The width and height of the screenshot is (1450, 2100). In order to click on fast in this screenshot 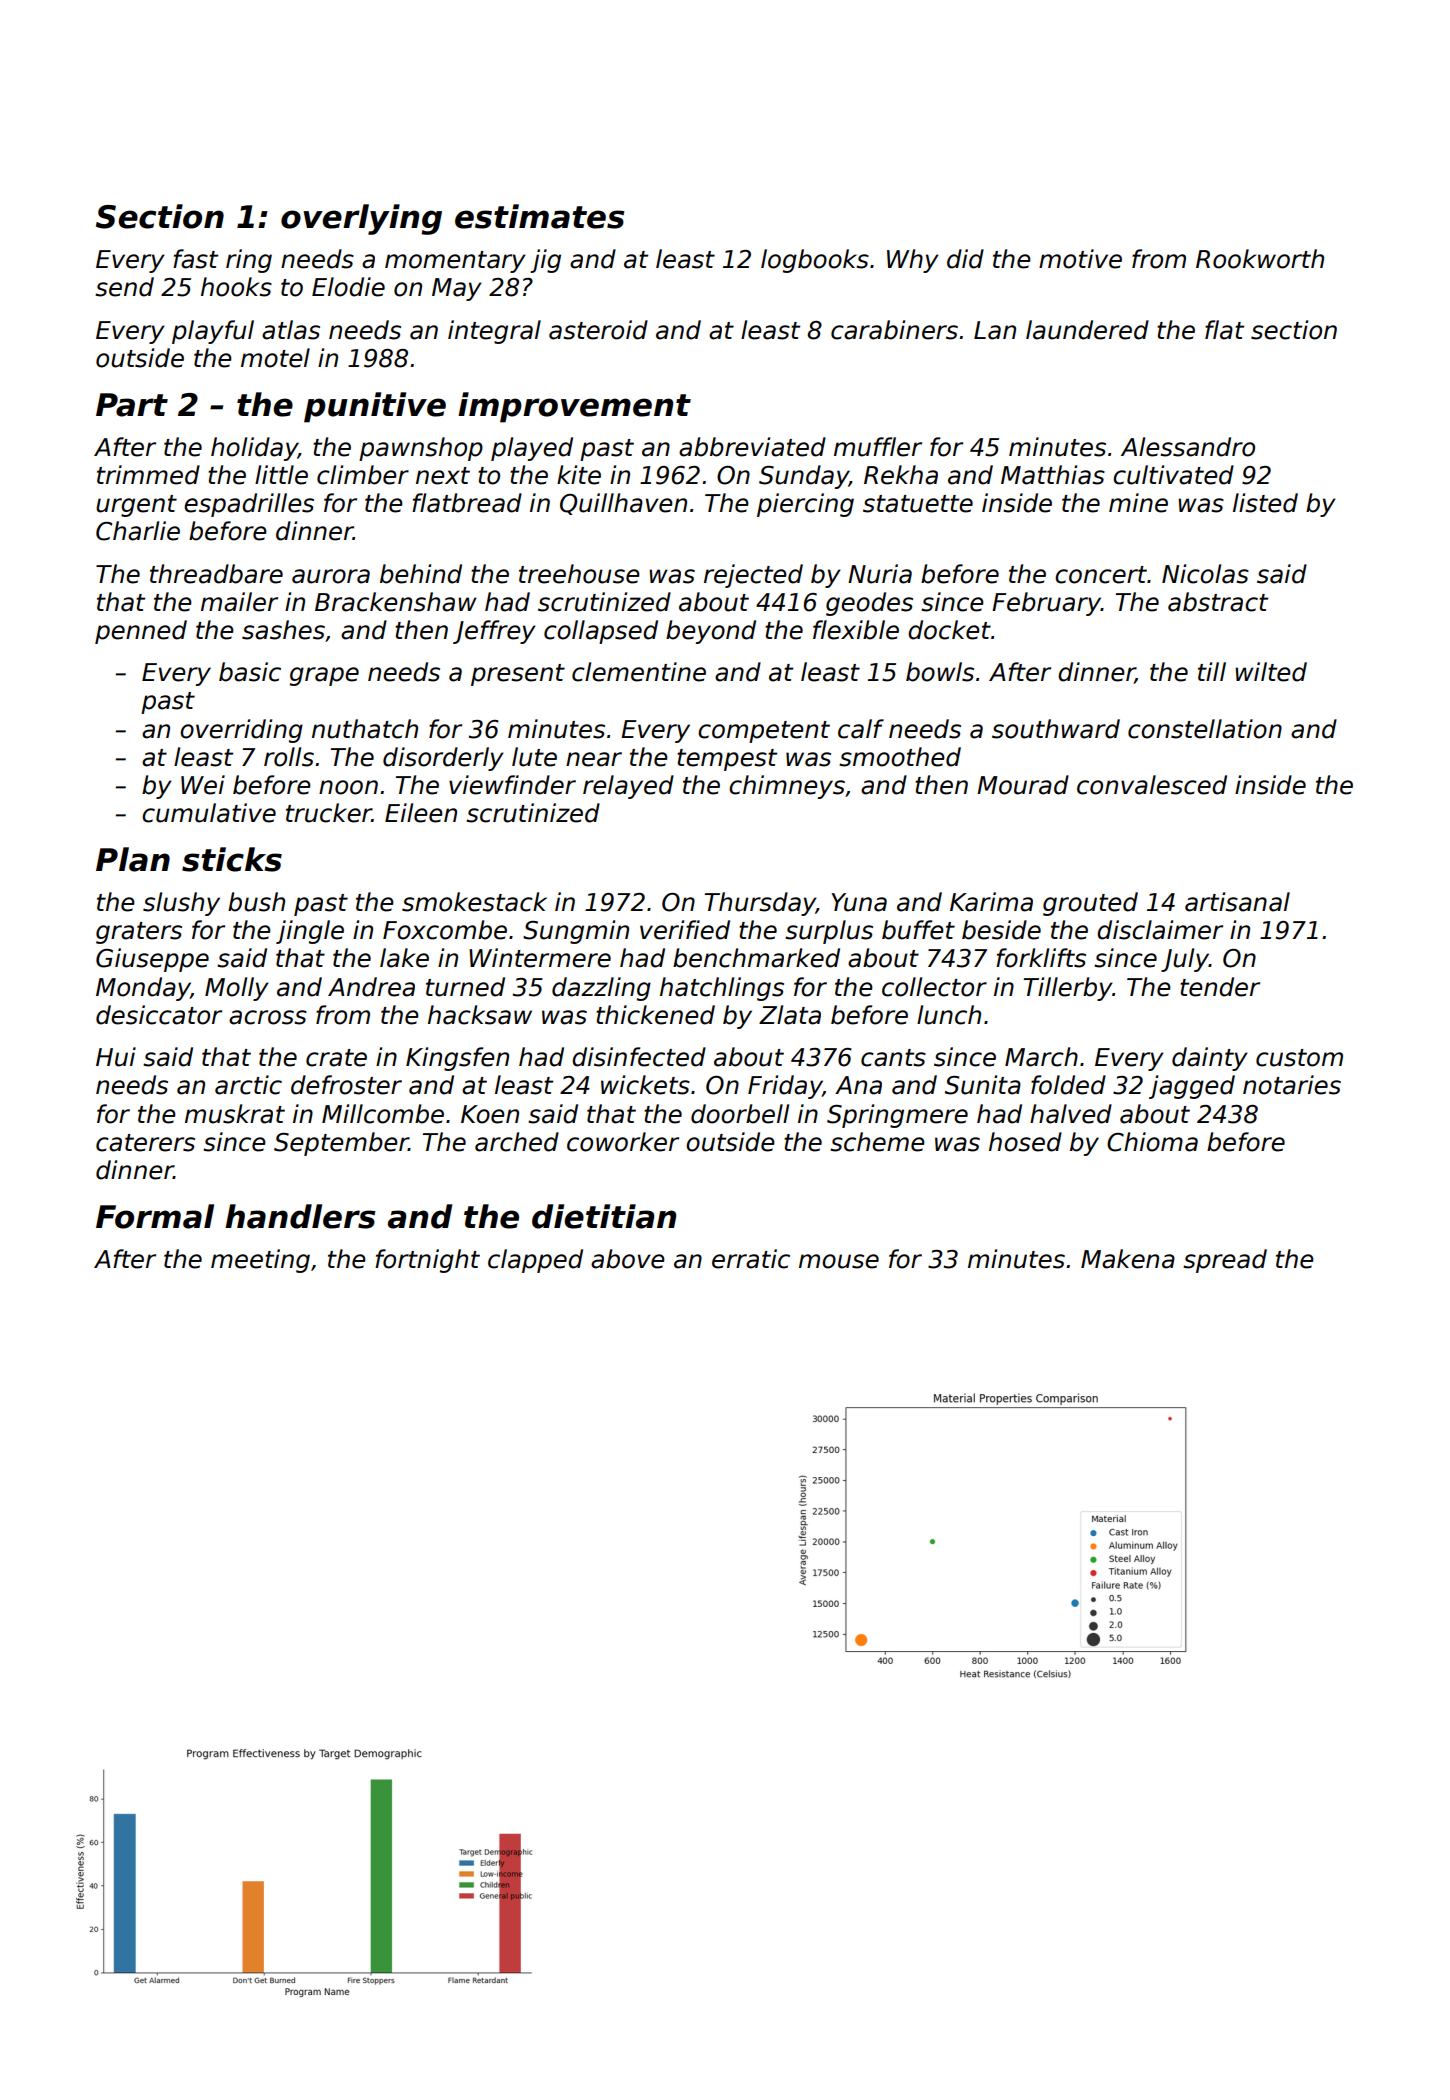, I will do `click(195, 259)`.
